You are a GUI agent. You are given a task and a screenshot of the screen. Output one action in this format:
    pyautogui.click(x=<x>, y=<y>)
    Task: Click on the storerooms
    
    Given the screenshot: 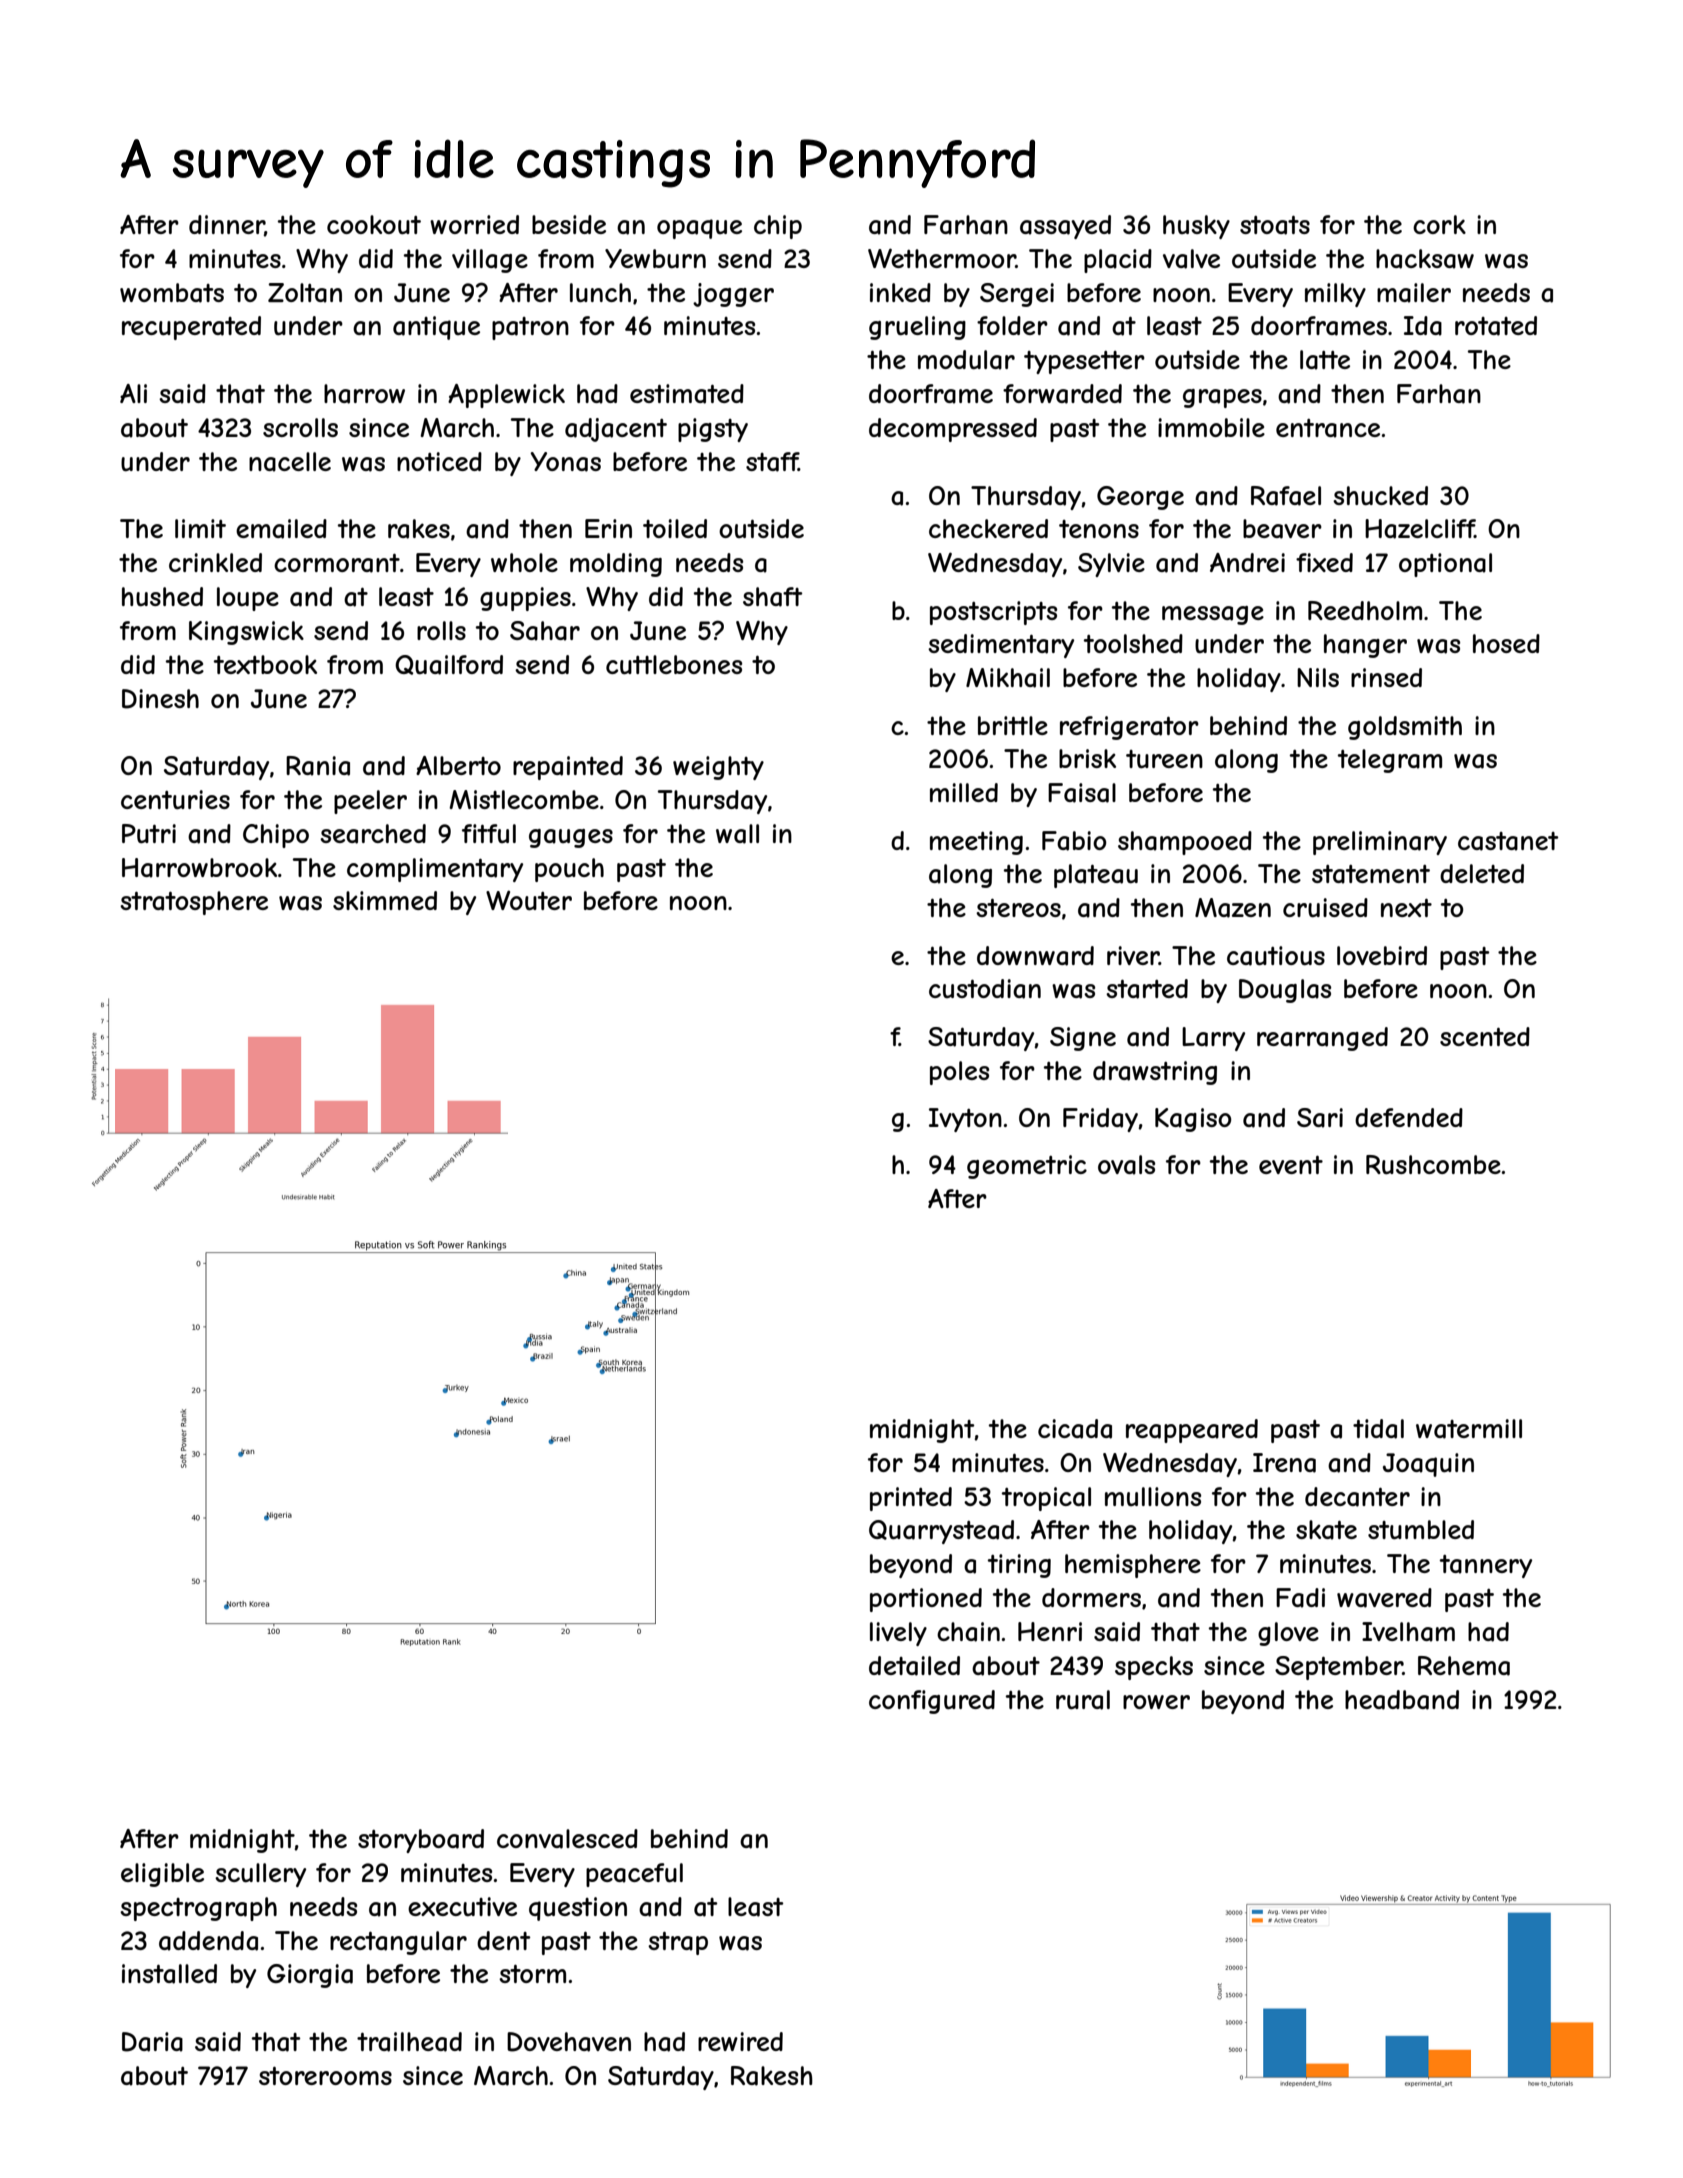 What is the action you would take?
    pyautogui.click(x=325, y=2075)
